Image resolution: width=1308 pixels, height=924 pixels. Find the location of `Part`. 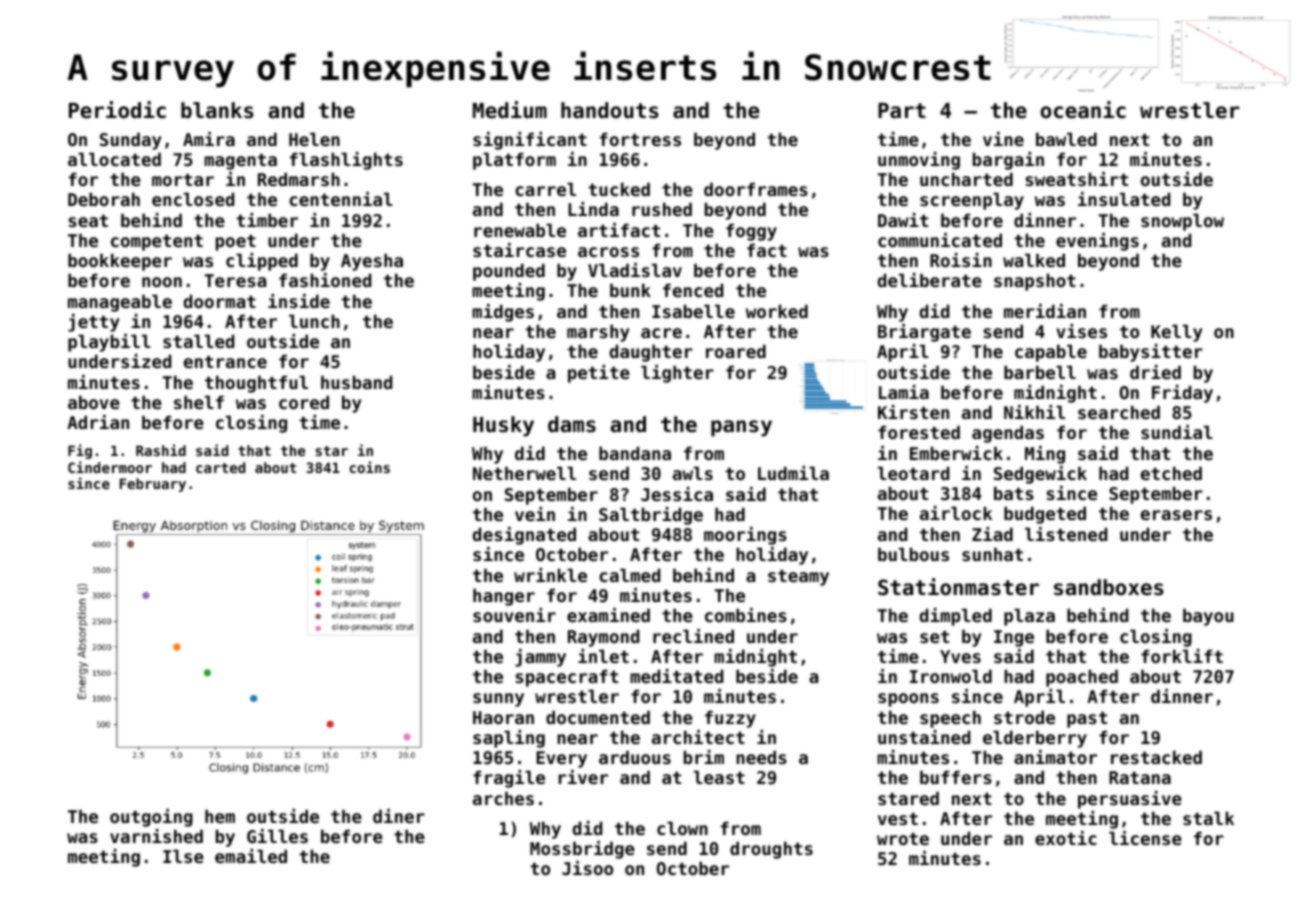

Part is located at coordinates (902, 111).
